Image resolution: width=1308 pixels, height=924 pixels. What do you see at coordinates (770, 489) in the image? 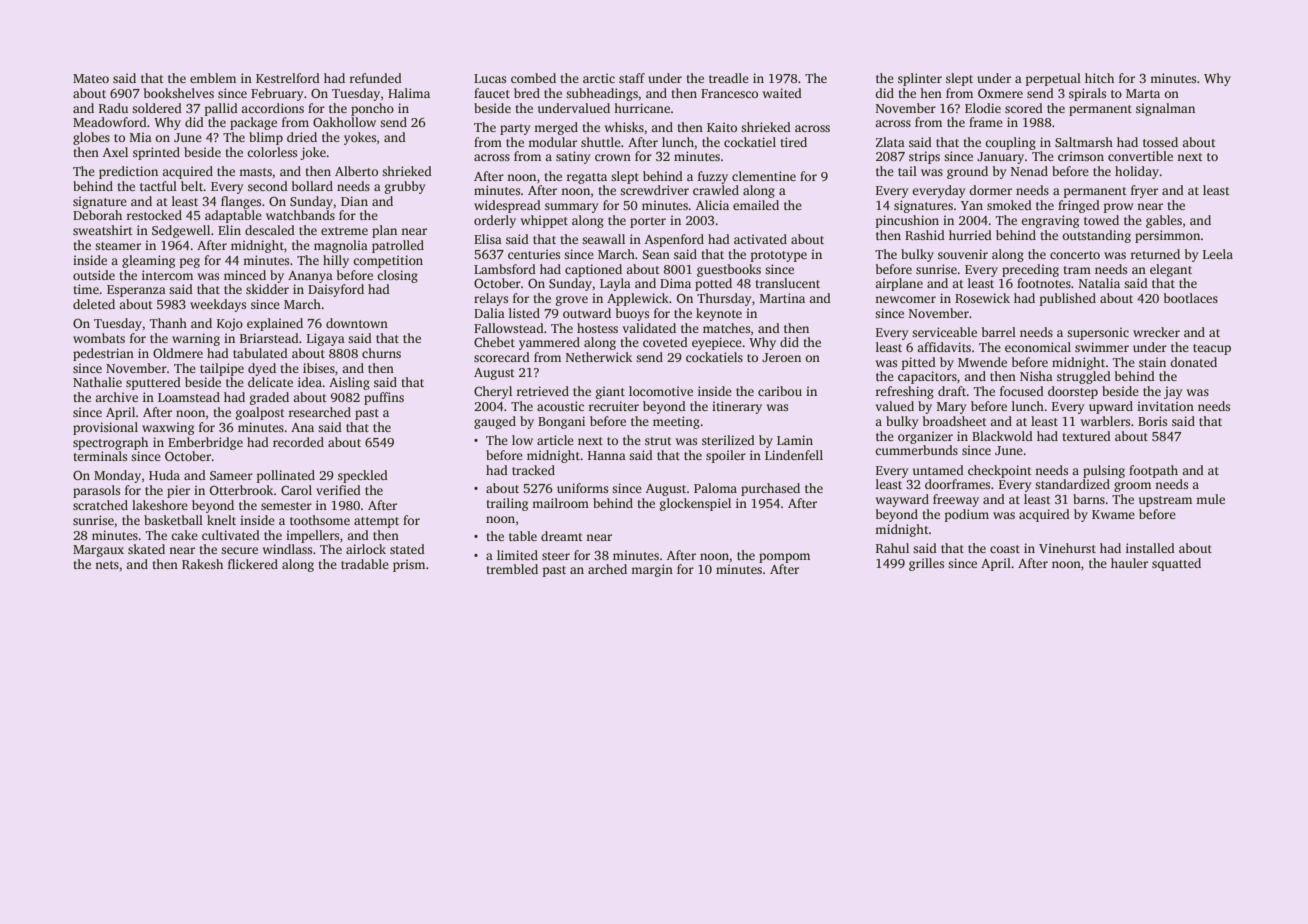
I see `purchased` at bounding box center [770, 489].
